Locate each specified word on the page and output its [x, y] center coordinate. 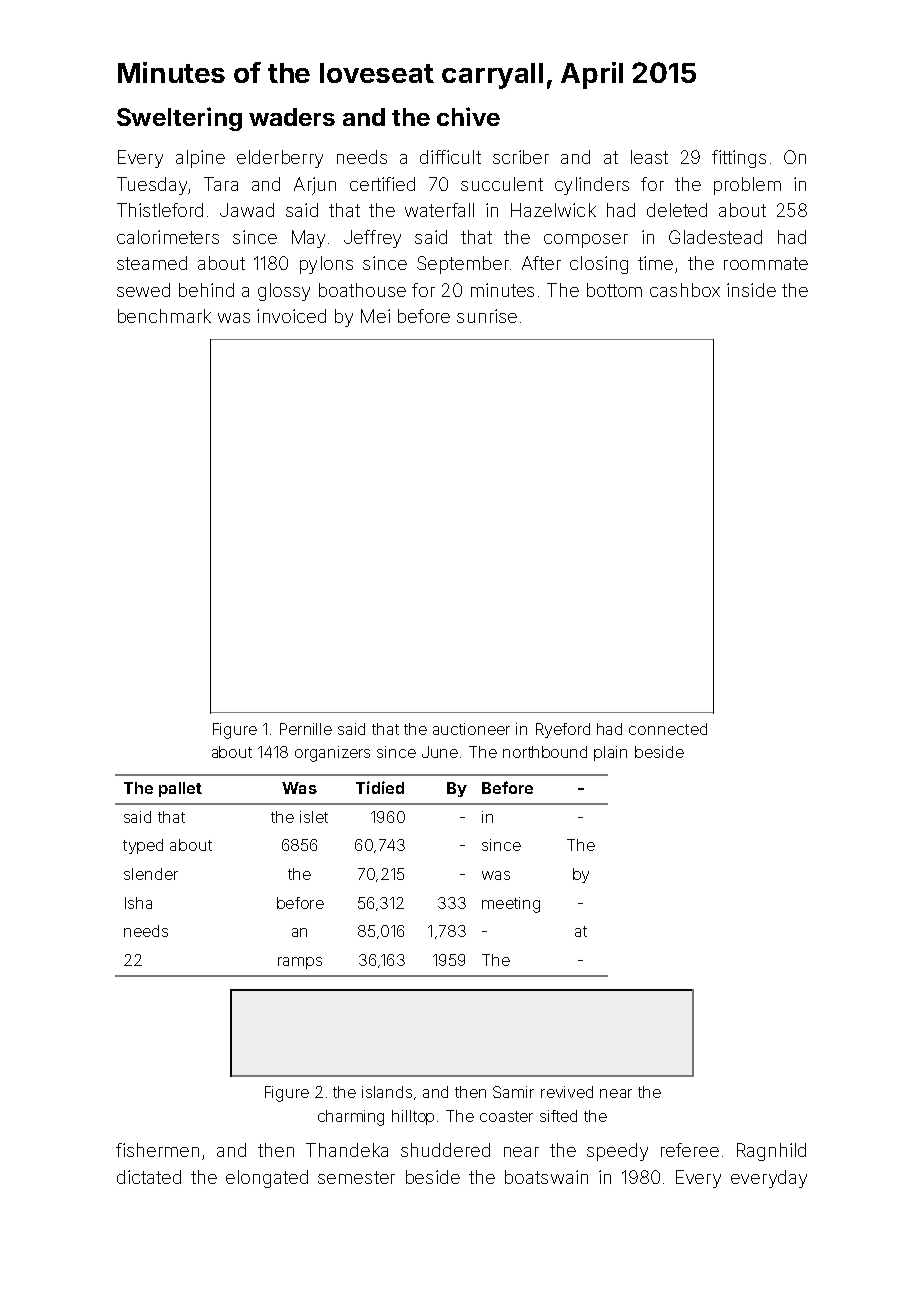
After [541, 263]
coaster [506, 1116]
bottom [614, 290]
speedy [617, 1152]
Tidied [380, 787]
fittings [739, 159]
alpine [200, 159]
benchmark [164, 316]
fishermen [157, 1150]
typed [143, 846]
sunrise [487, 316]
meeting [511, 905]
